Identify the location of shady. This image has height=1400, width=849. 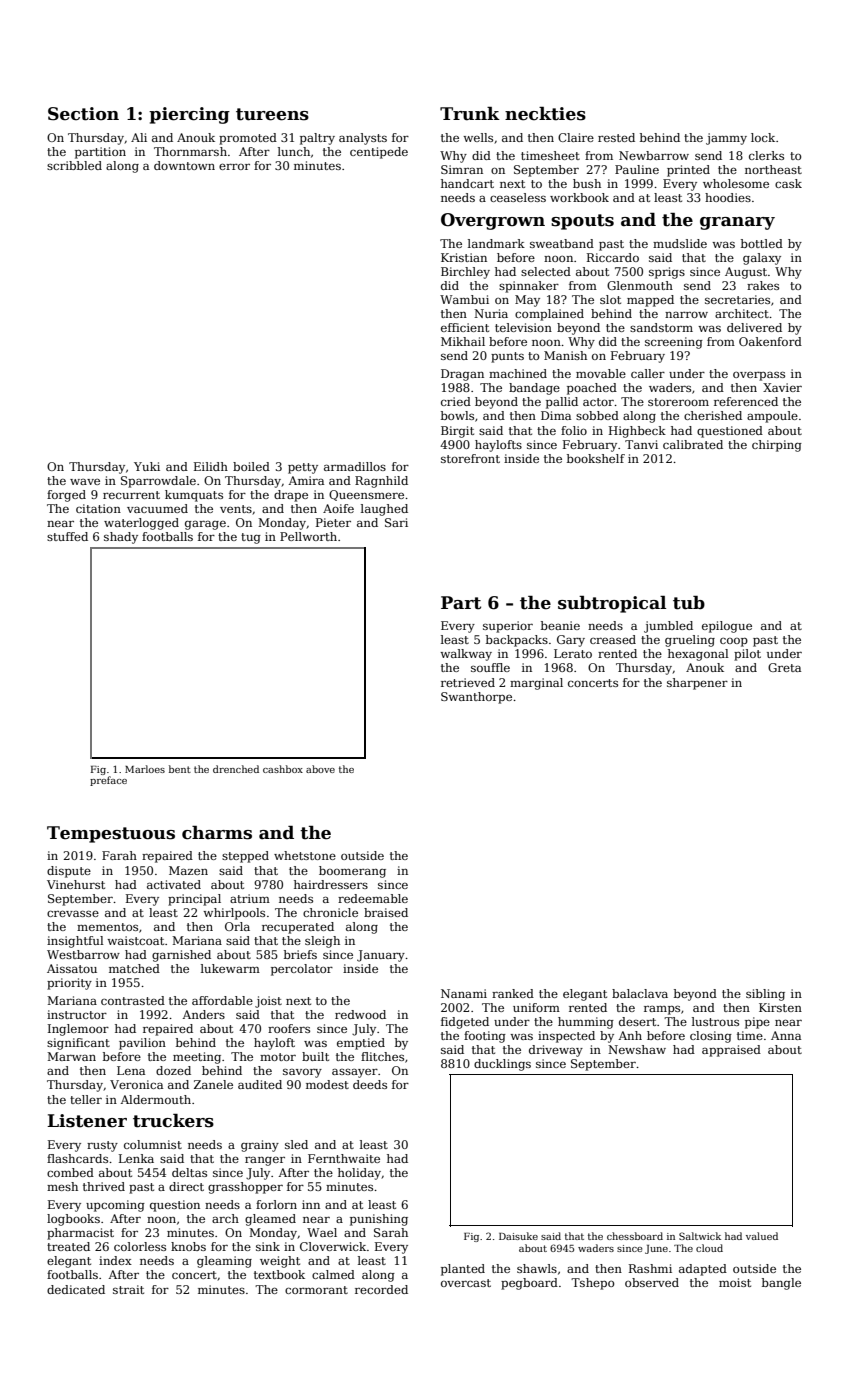
(121, 538).
